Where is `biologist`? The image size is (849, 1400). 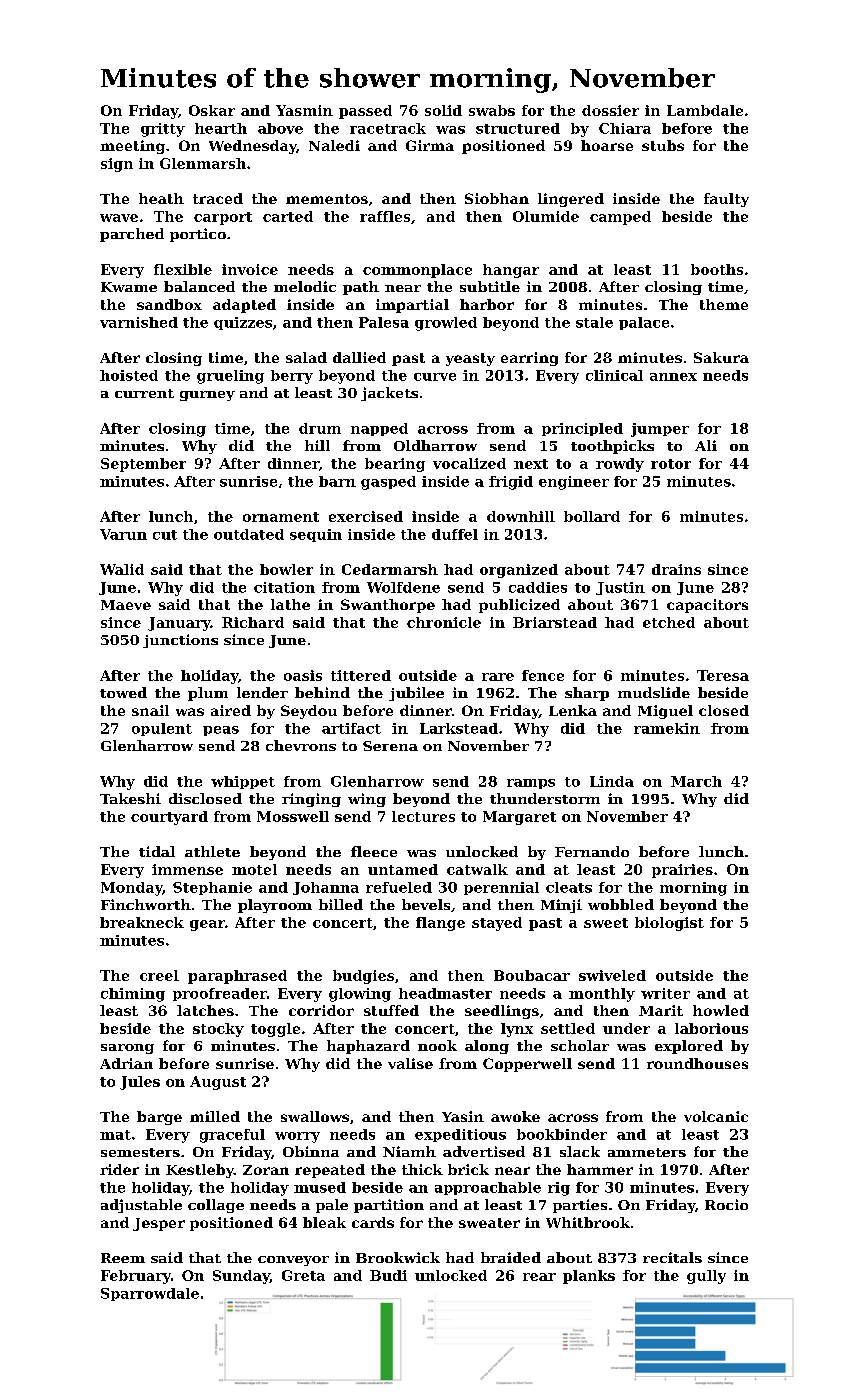
biologist is located at coordinates (669, 924).
